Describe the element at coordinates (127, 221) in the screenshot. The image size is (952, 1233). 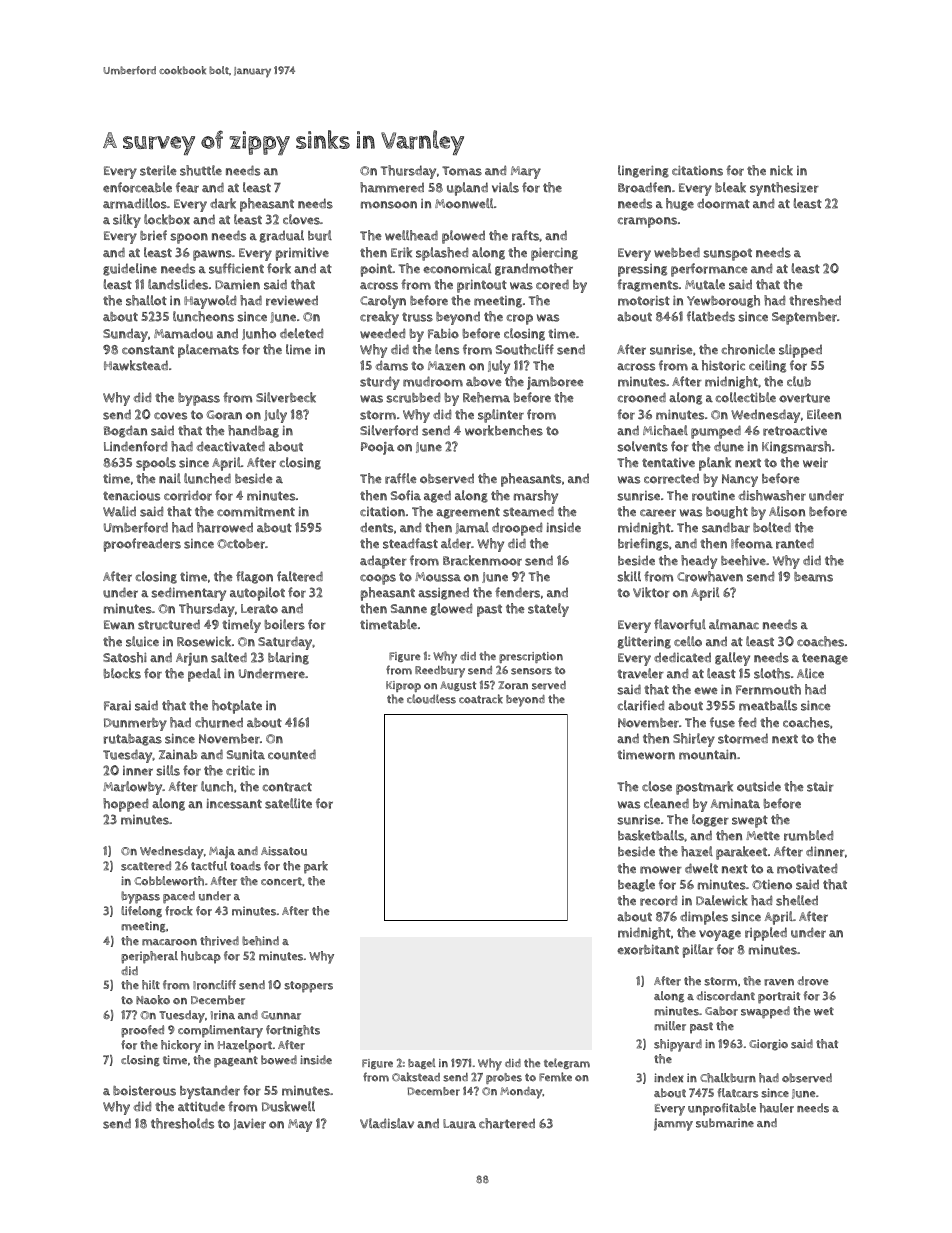
I see `silky` at that location.
